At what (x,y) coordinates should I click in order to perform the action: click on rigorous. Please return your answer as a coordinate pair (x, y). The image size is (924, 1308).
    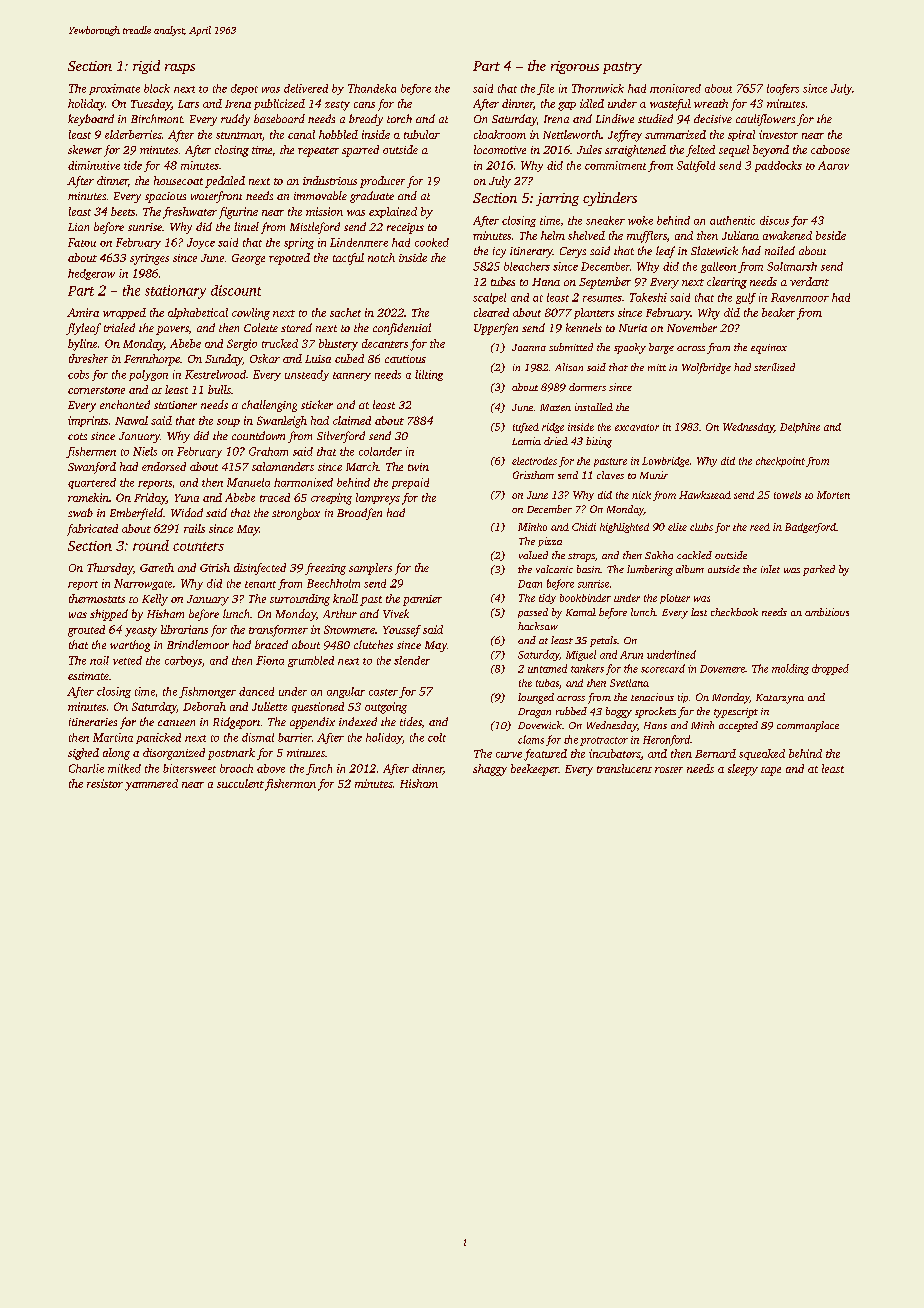
    Looking at the image, I should click on (575, 67).
